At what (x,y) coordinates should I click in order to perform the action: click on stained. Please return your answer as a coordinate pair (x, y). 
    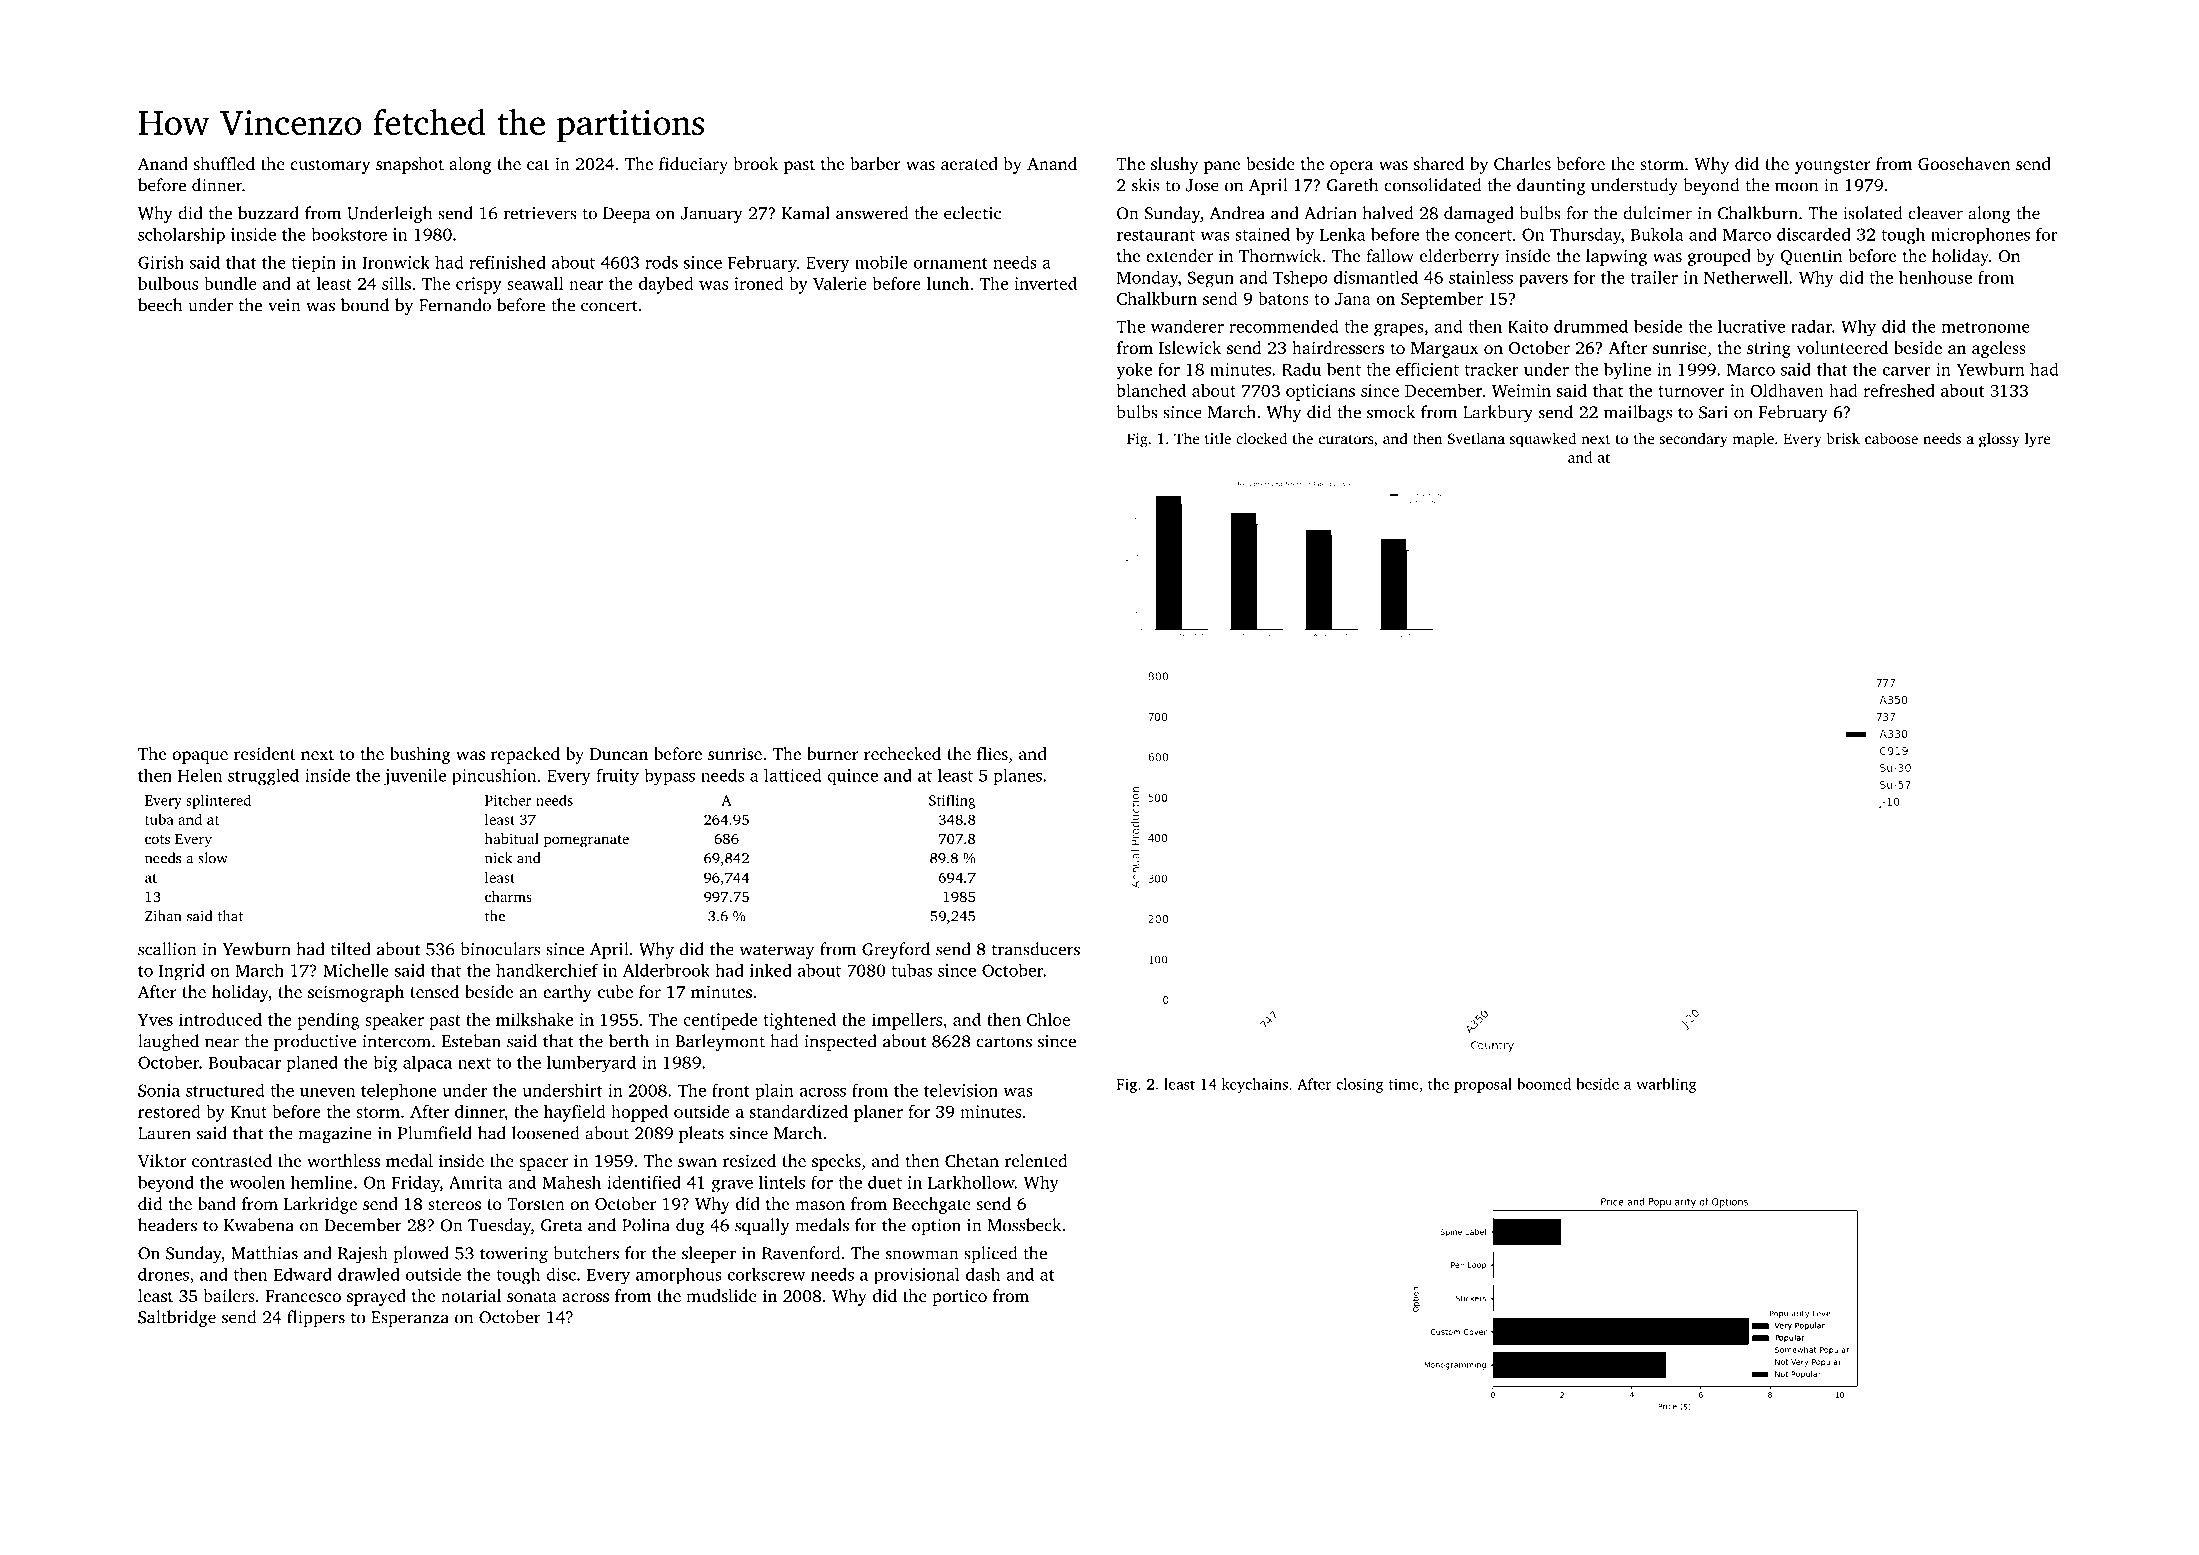
    Looking at the image, I should click on (1262, 234).
